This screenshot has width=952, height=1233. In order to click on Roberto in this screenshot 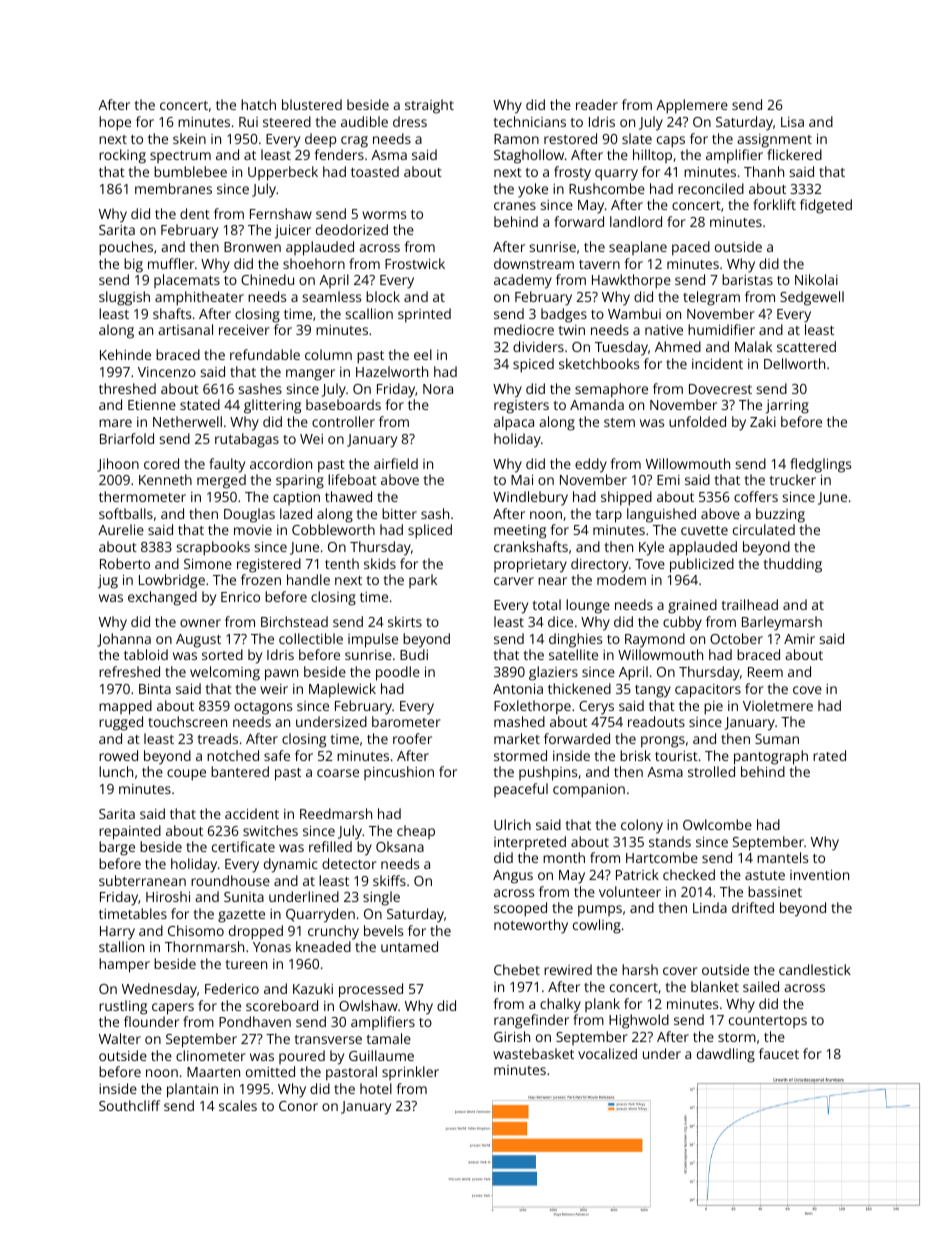, I will do `click(125, 563)`.
